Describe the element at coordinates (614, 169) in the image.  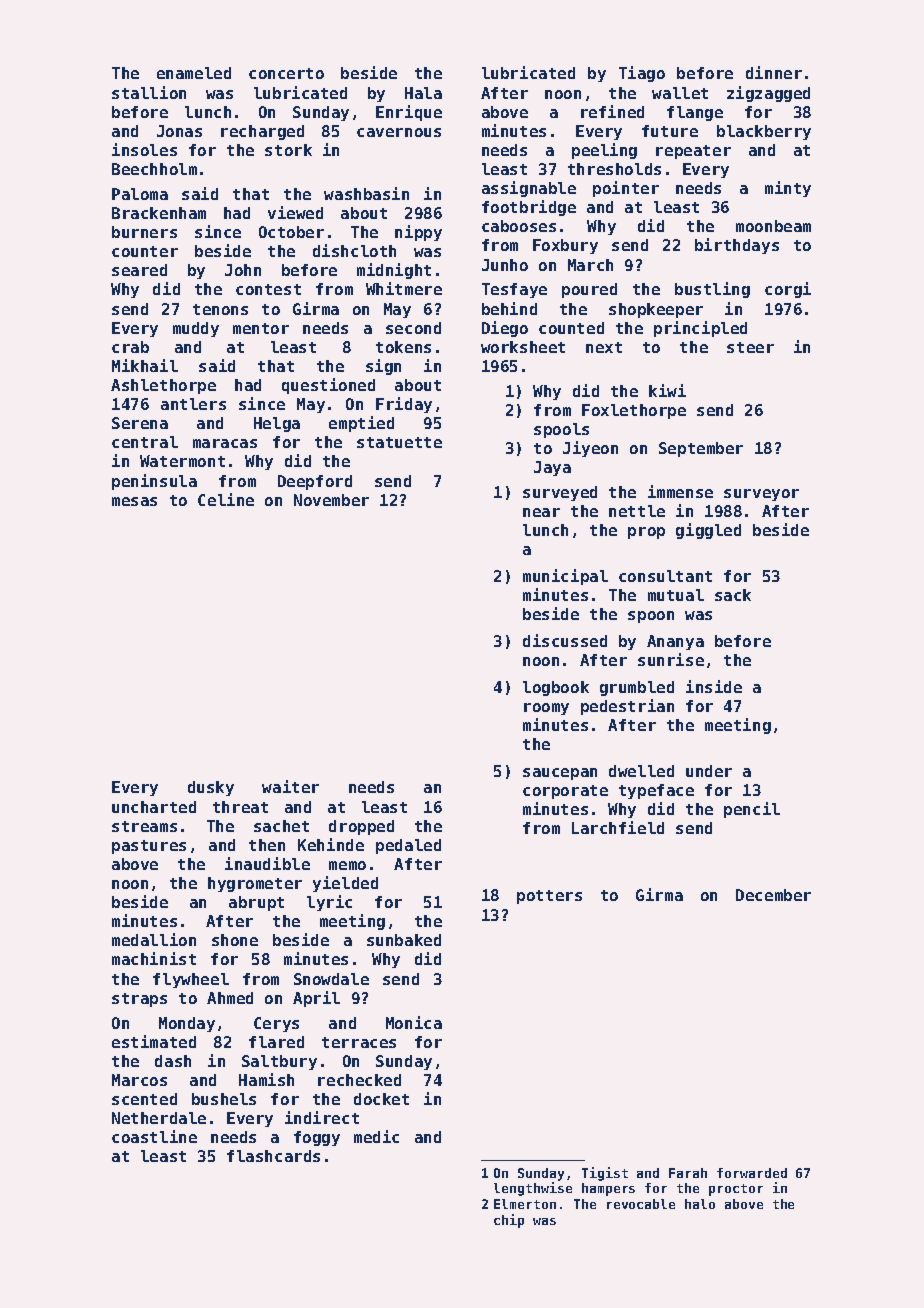
I see `thresholds` at that location.
